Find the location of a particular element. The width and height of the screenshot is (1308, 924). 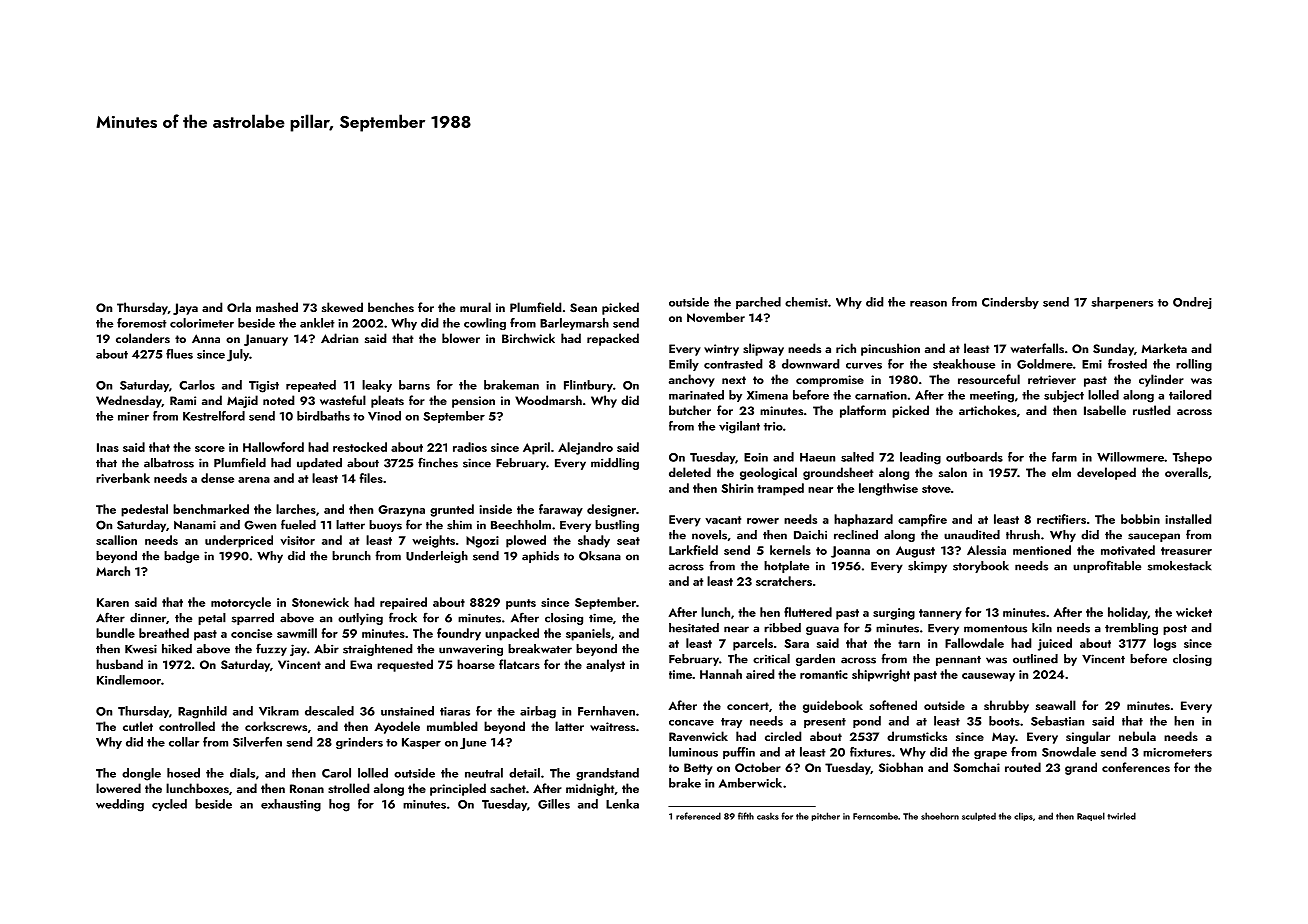

marinated is located at coordinates (696, 395).
